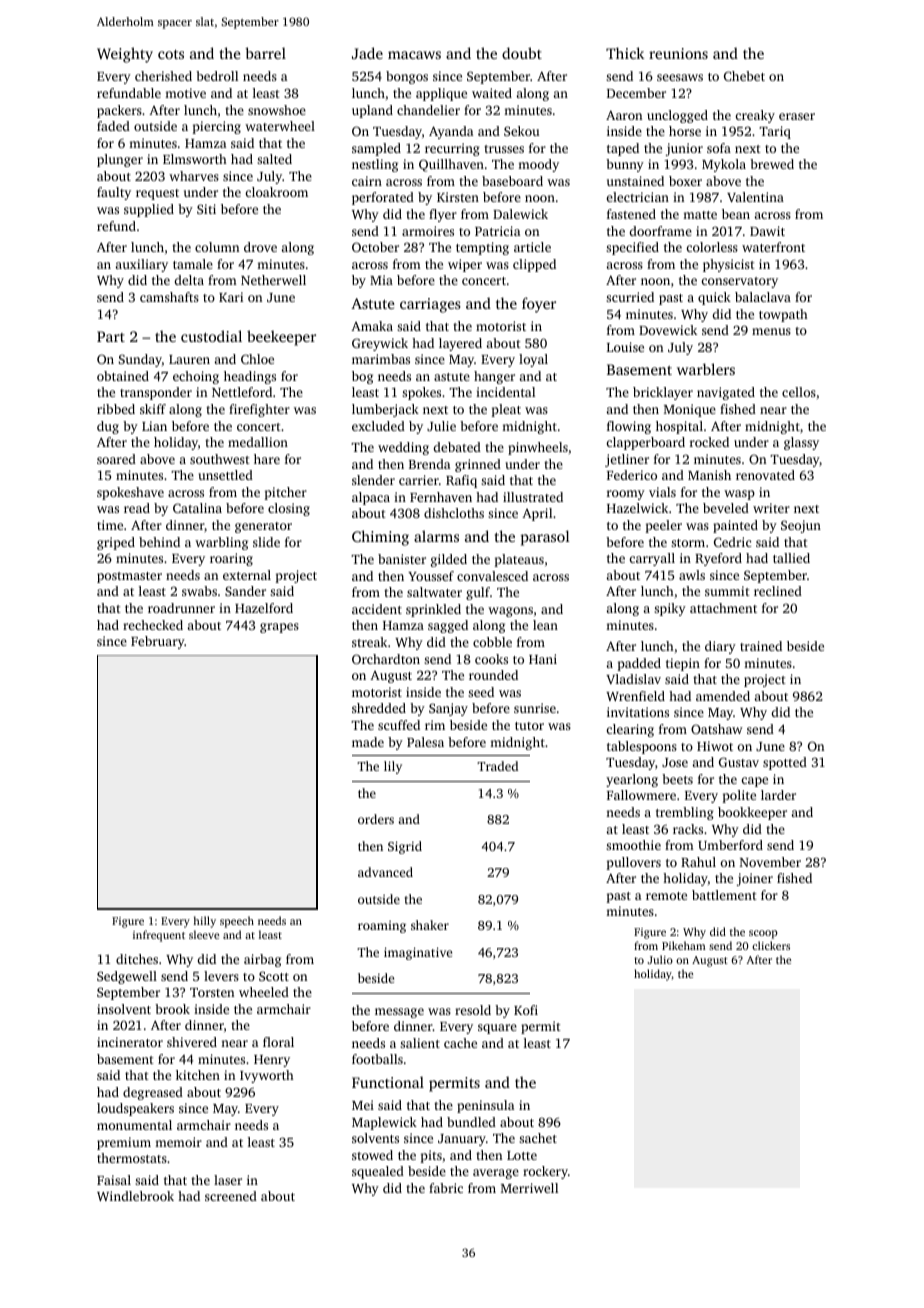 Image resolution: width=924 pixels, height=1308 pixels. I want to click on Weighty, so click(125, 55).
